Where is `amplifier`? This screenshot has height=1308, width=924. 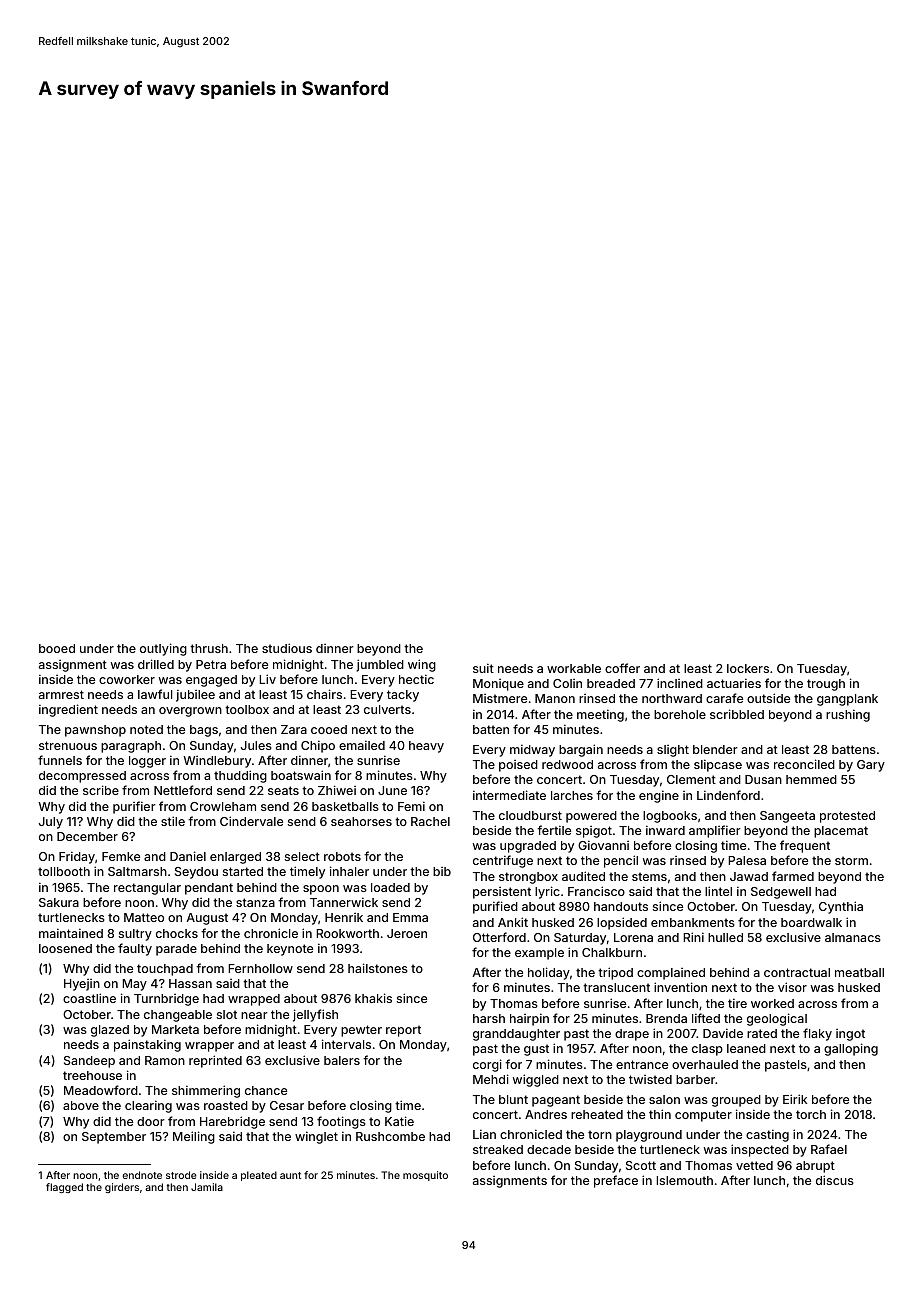 amplifier is located at coordinates (715, 831).
